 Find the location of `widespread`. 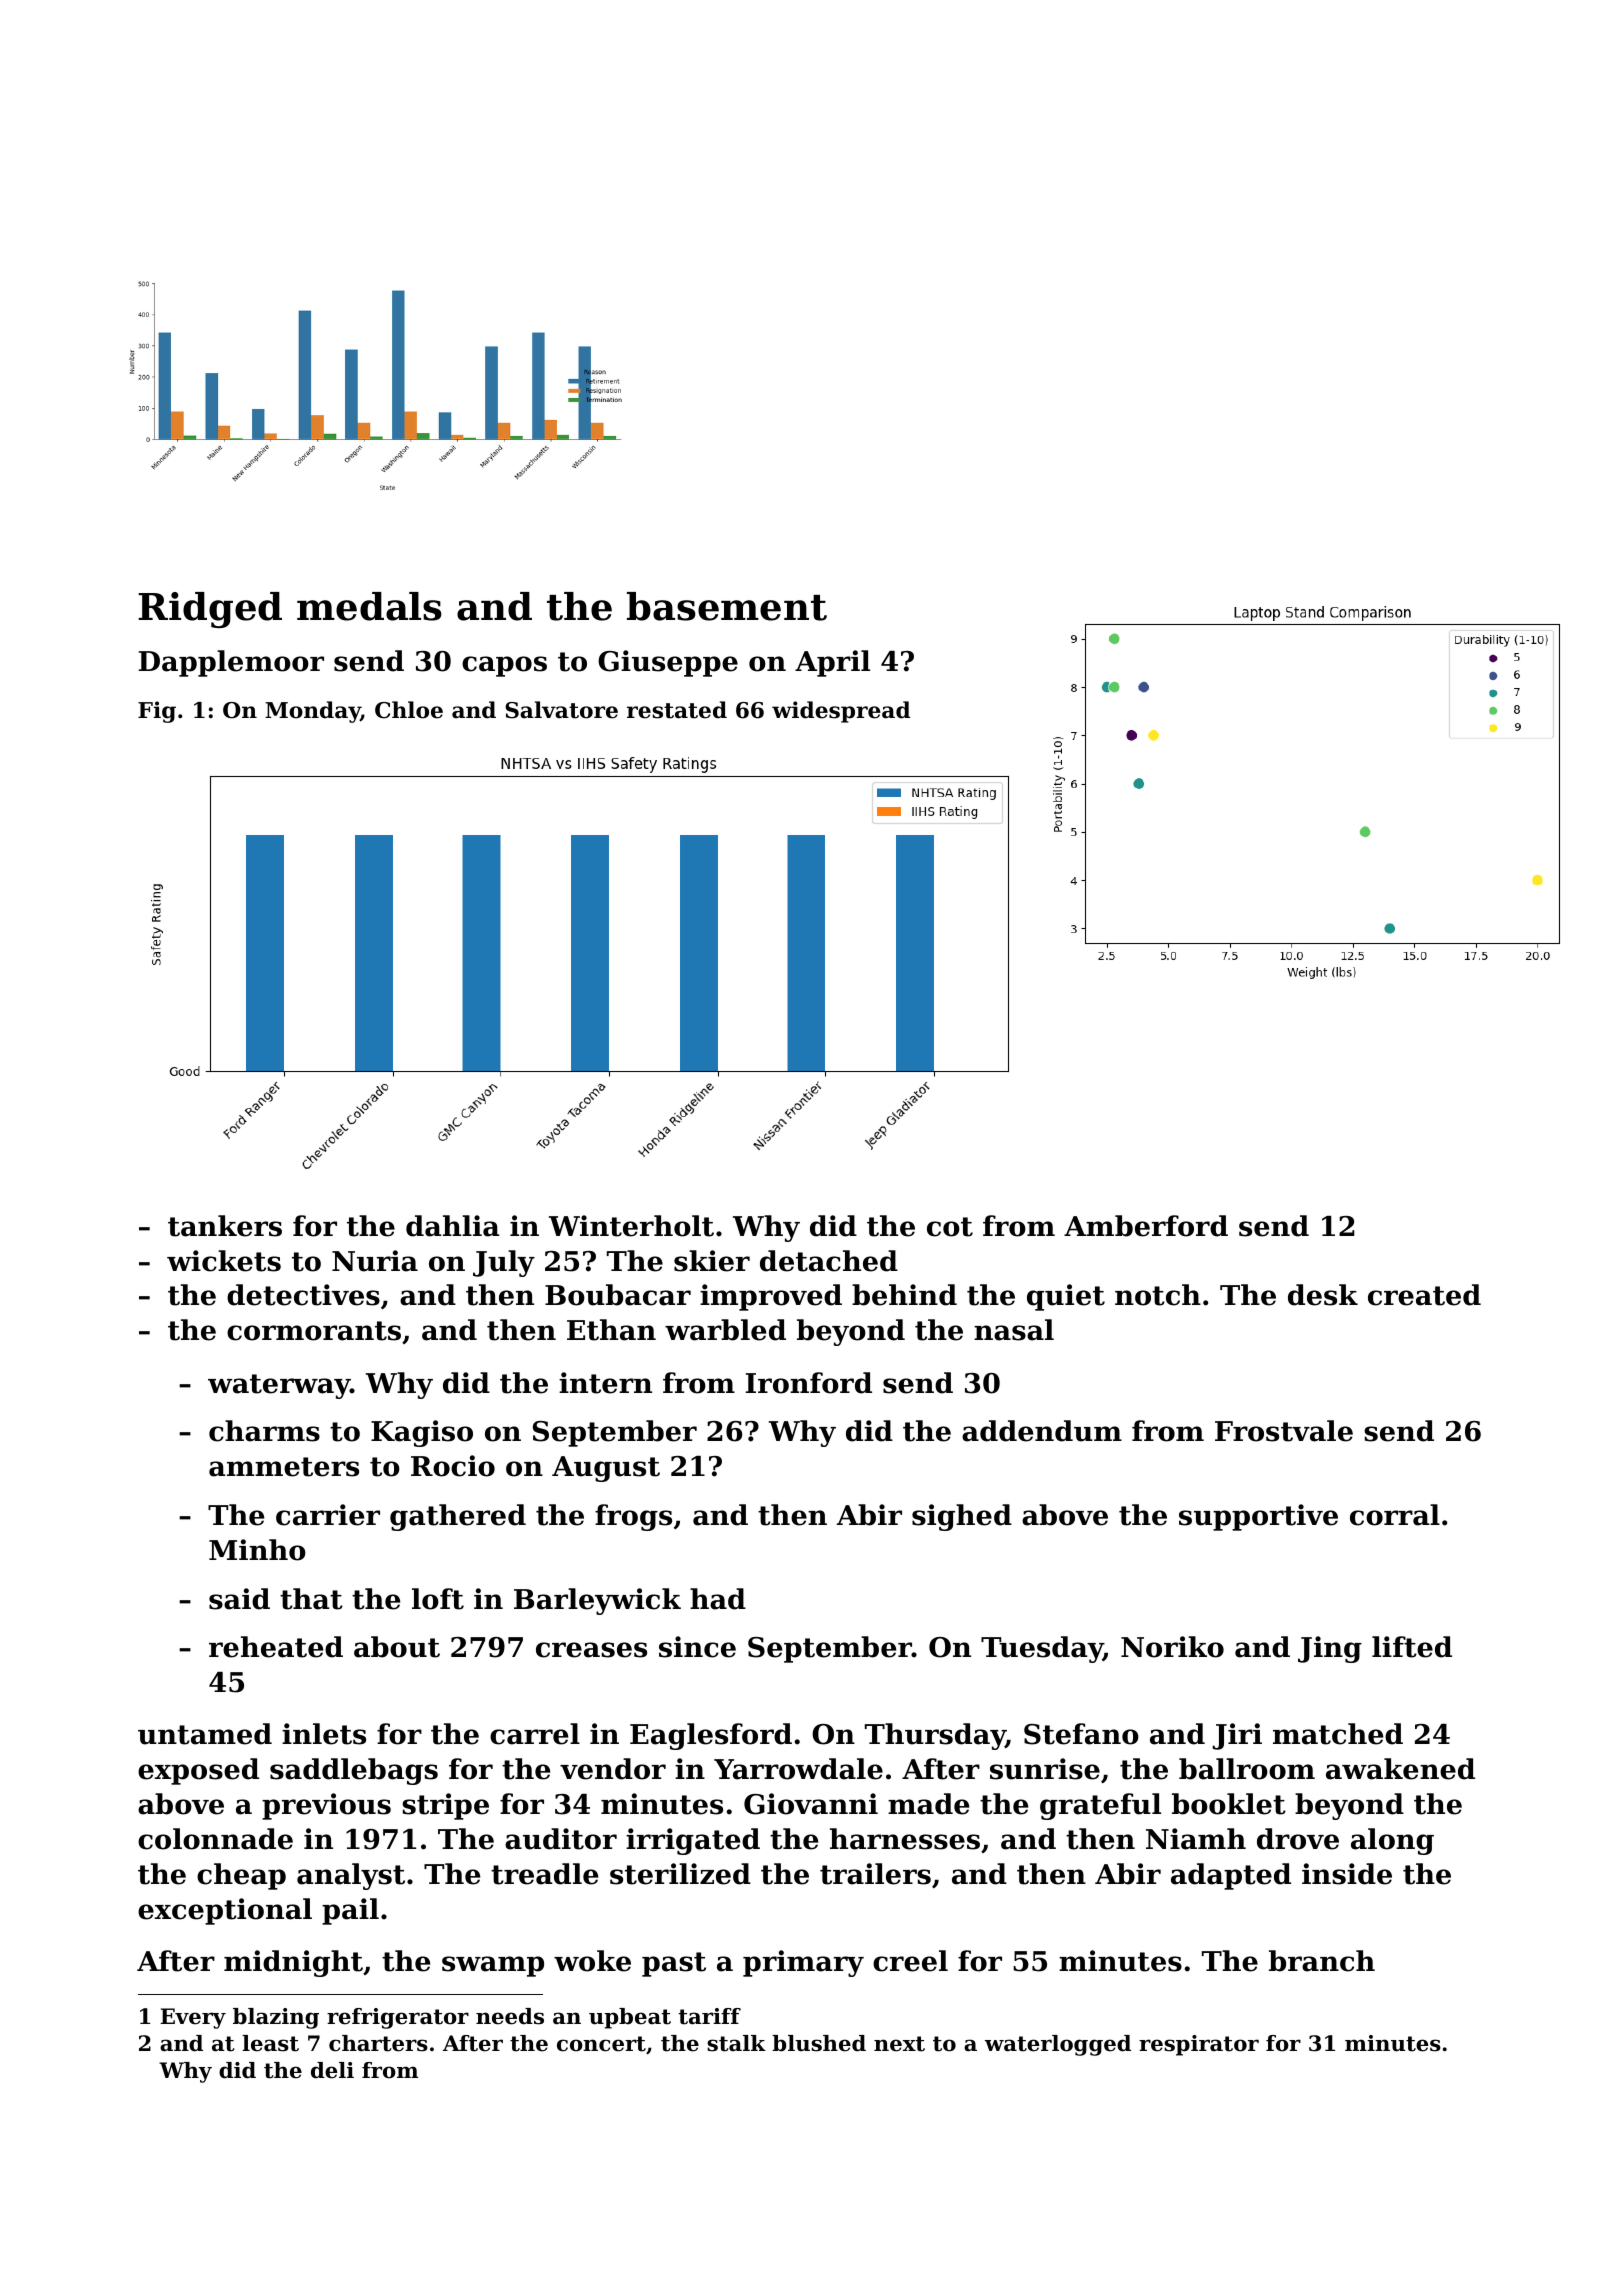

widespread is located at coordinates (841, 712).
